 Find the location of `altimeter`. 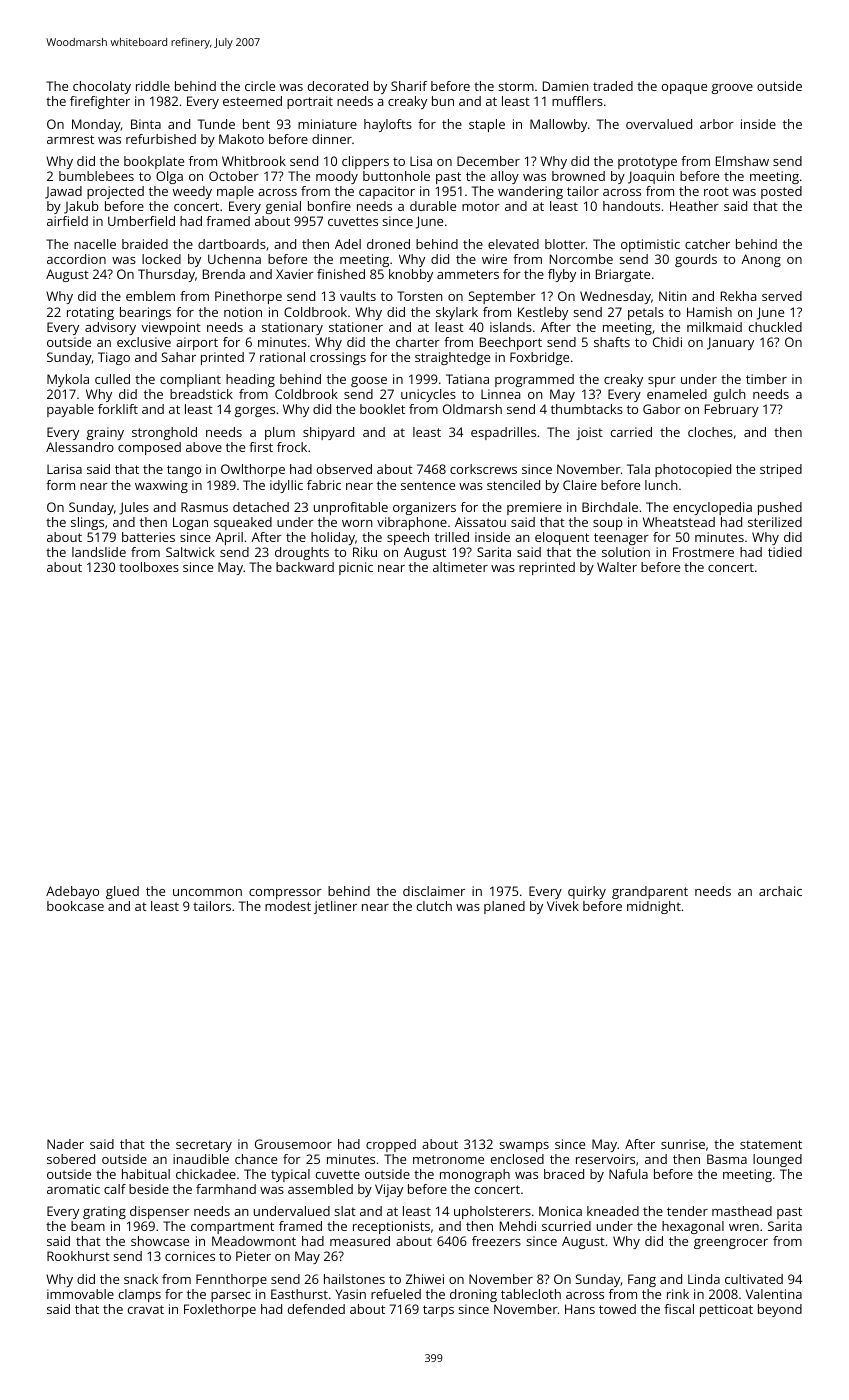

altimeter is located at coordinates (460, 567).
